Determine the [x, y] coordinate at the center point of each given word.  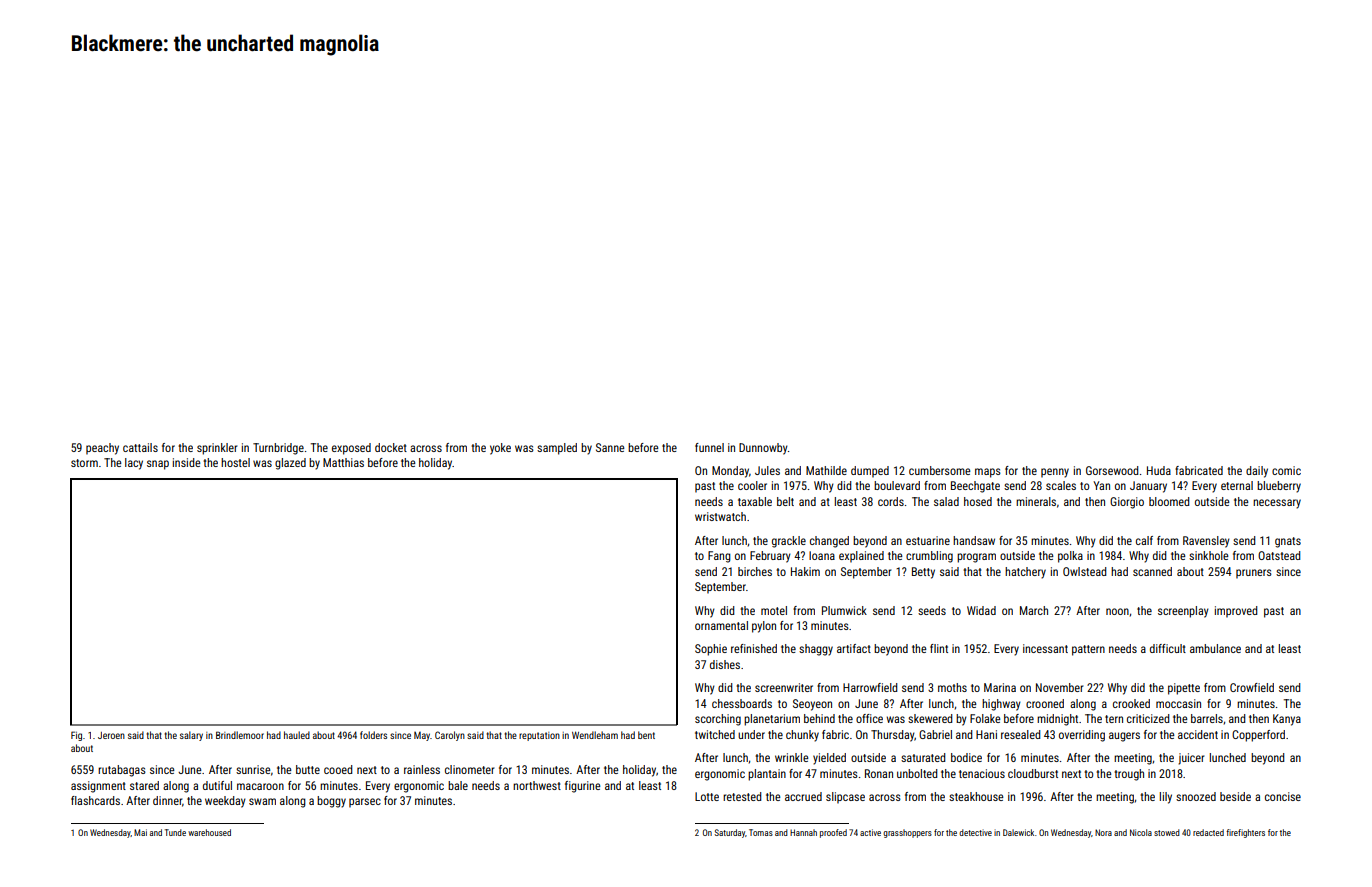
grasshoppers [907, 833]
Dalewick [1018, 832]
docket [391, 447]
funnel [709, 447]
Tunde [175, 832]
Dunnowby [763, 449]
